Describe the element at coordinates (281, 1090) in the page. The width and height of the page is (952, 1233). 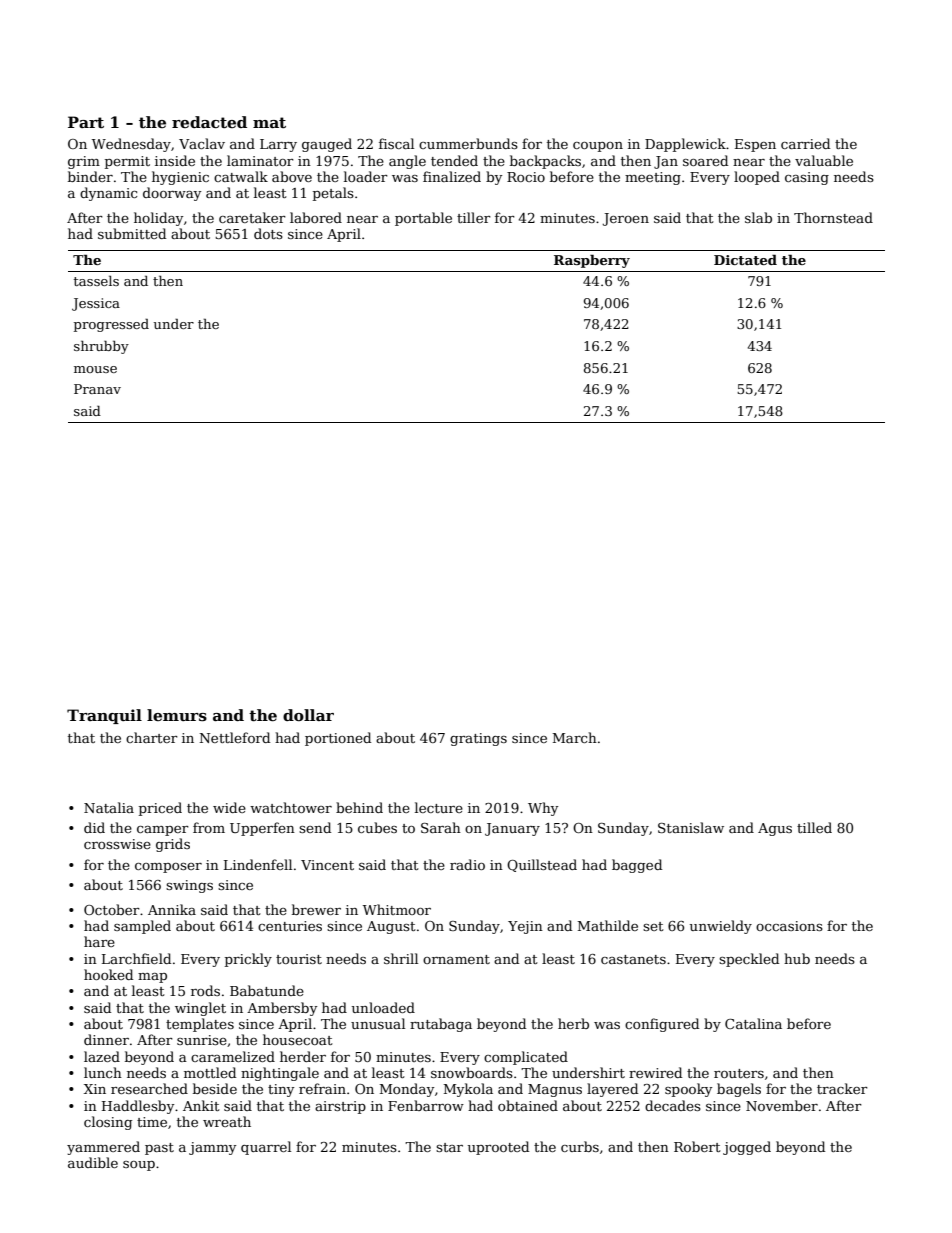
I see `tiny` at that location.
